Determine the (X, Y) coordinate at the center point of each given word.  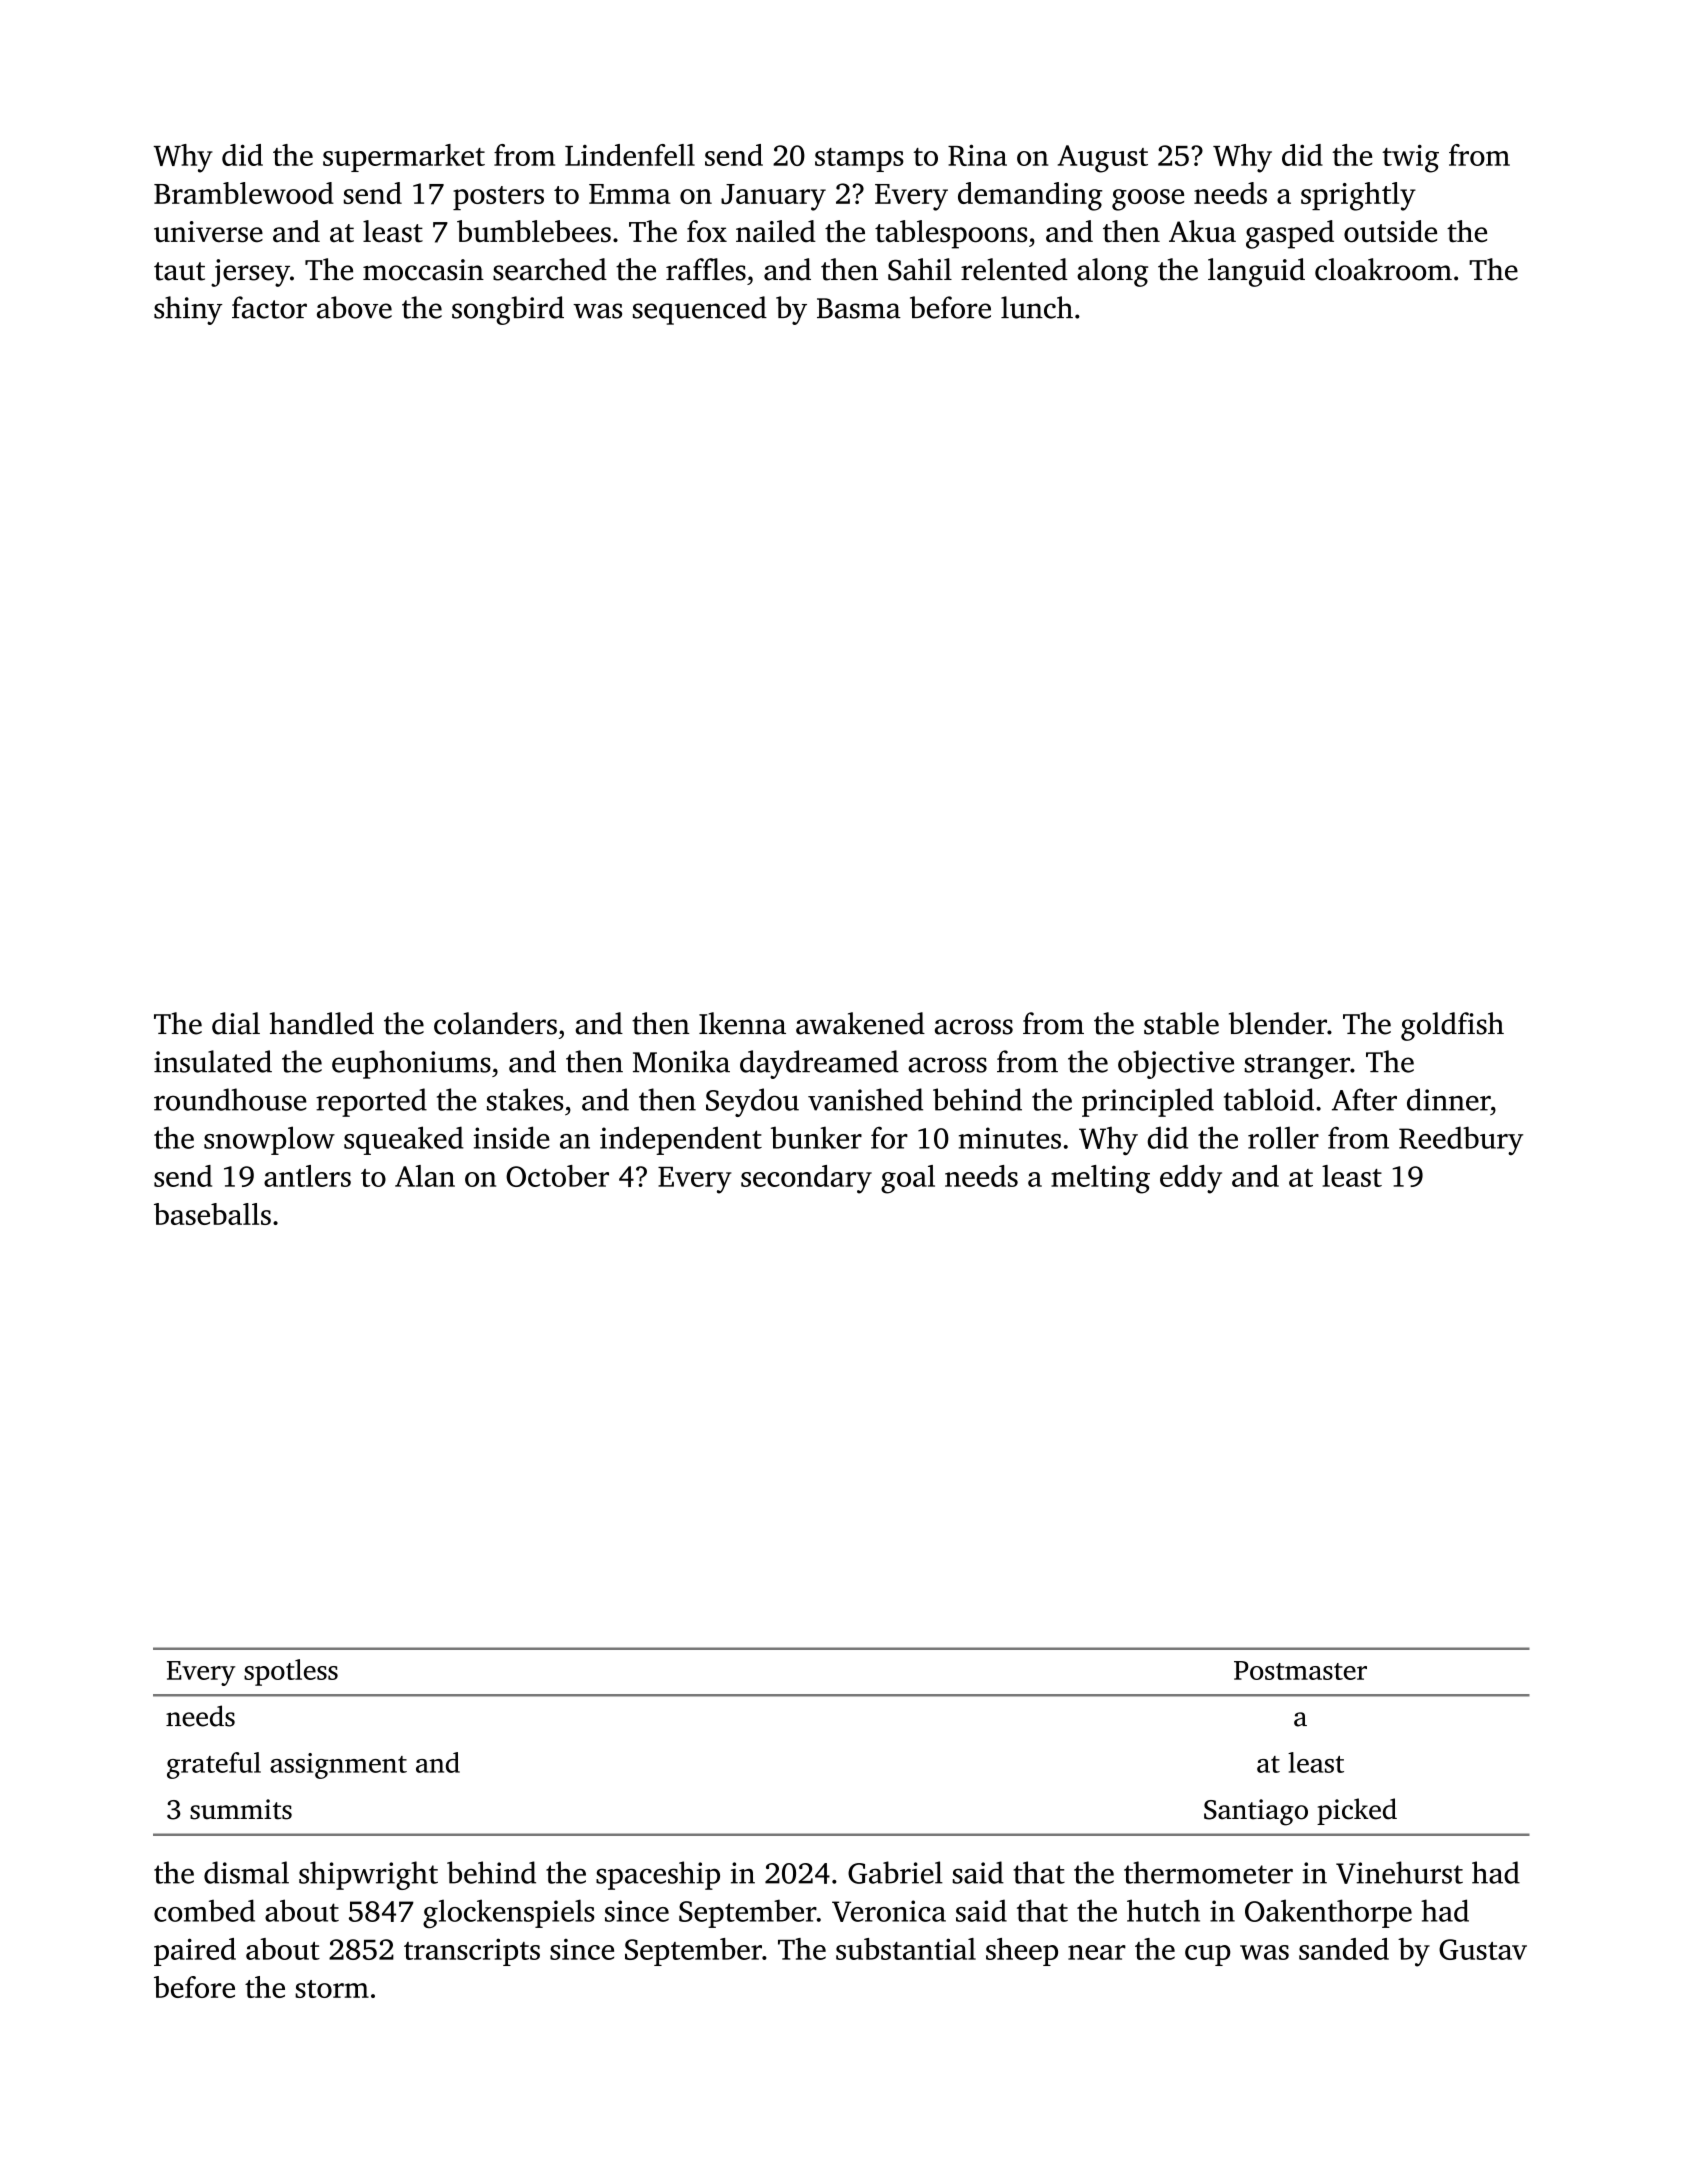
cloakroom (1383, 269)
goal (908, 1179)
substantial (906, 1949)
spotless (291, 1672)
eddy (1191, 1179)
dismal (246, 1872)
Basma (859, 308)
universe (208, 232)
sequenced (700, 310)
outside (1390, 231)
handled (322, 1023)
